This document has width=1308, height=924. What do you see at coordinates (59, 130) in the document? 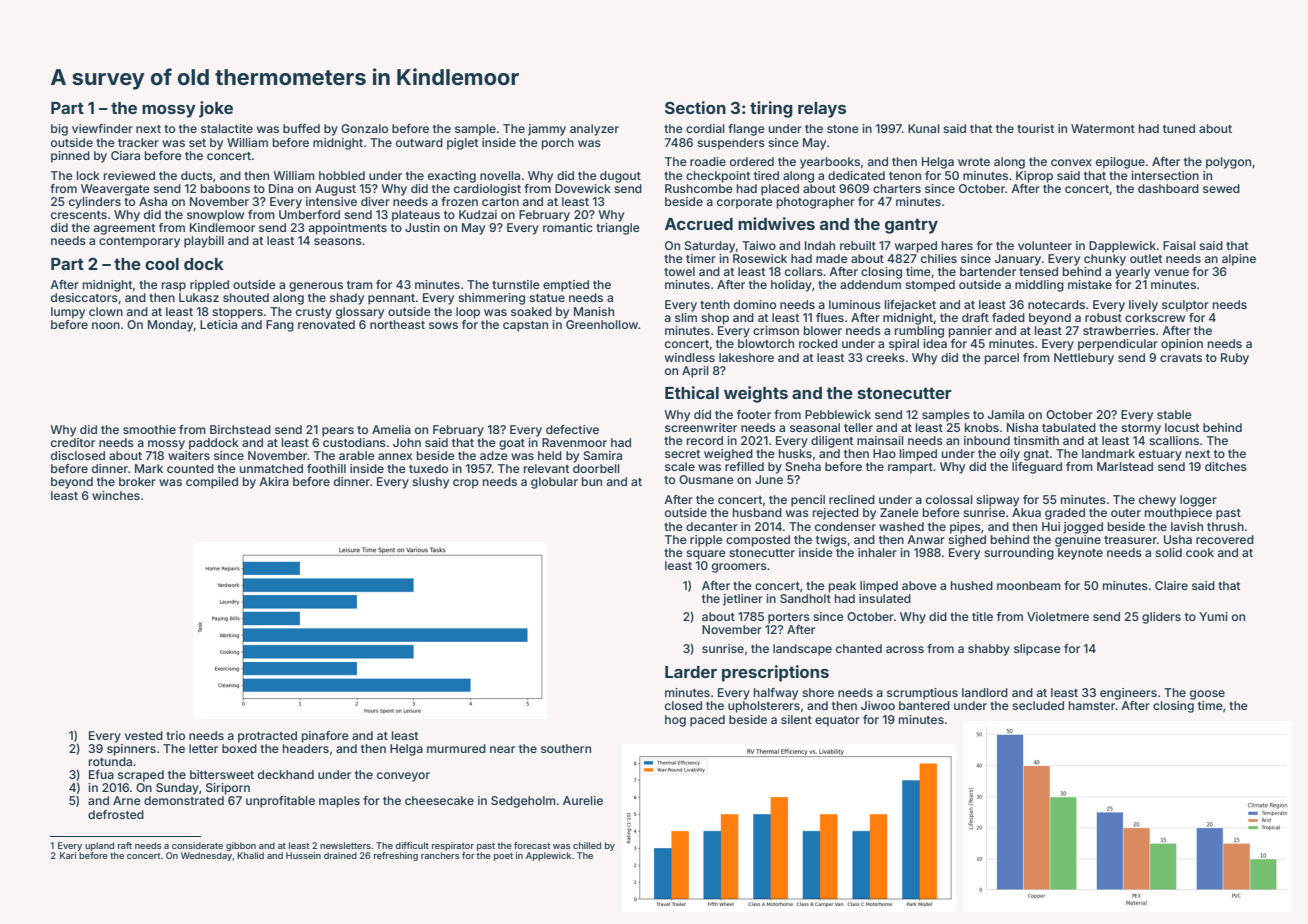
I see `big` at bounding box center [59, 130].
